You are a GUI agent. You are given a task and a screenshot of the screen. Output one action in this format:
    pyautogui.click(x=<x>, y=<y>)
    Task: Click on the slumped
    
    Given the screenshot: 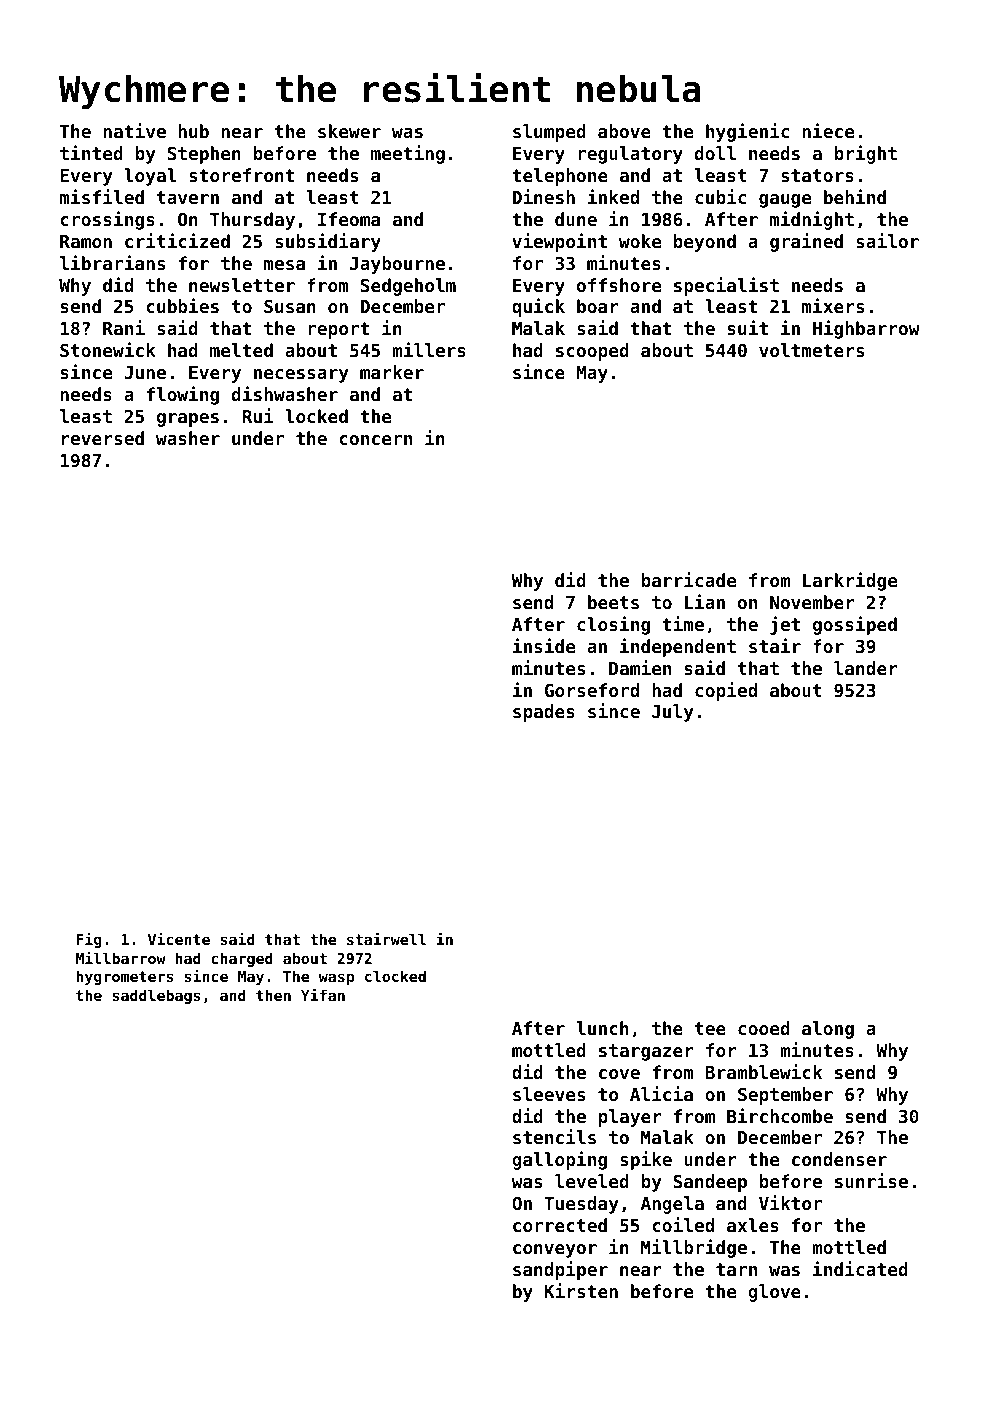 What is the action you would take?
    pyautogui.click(x=549, y=133)
